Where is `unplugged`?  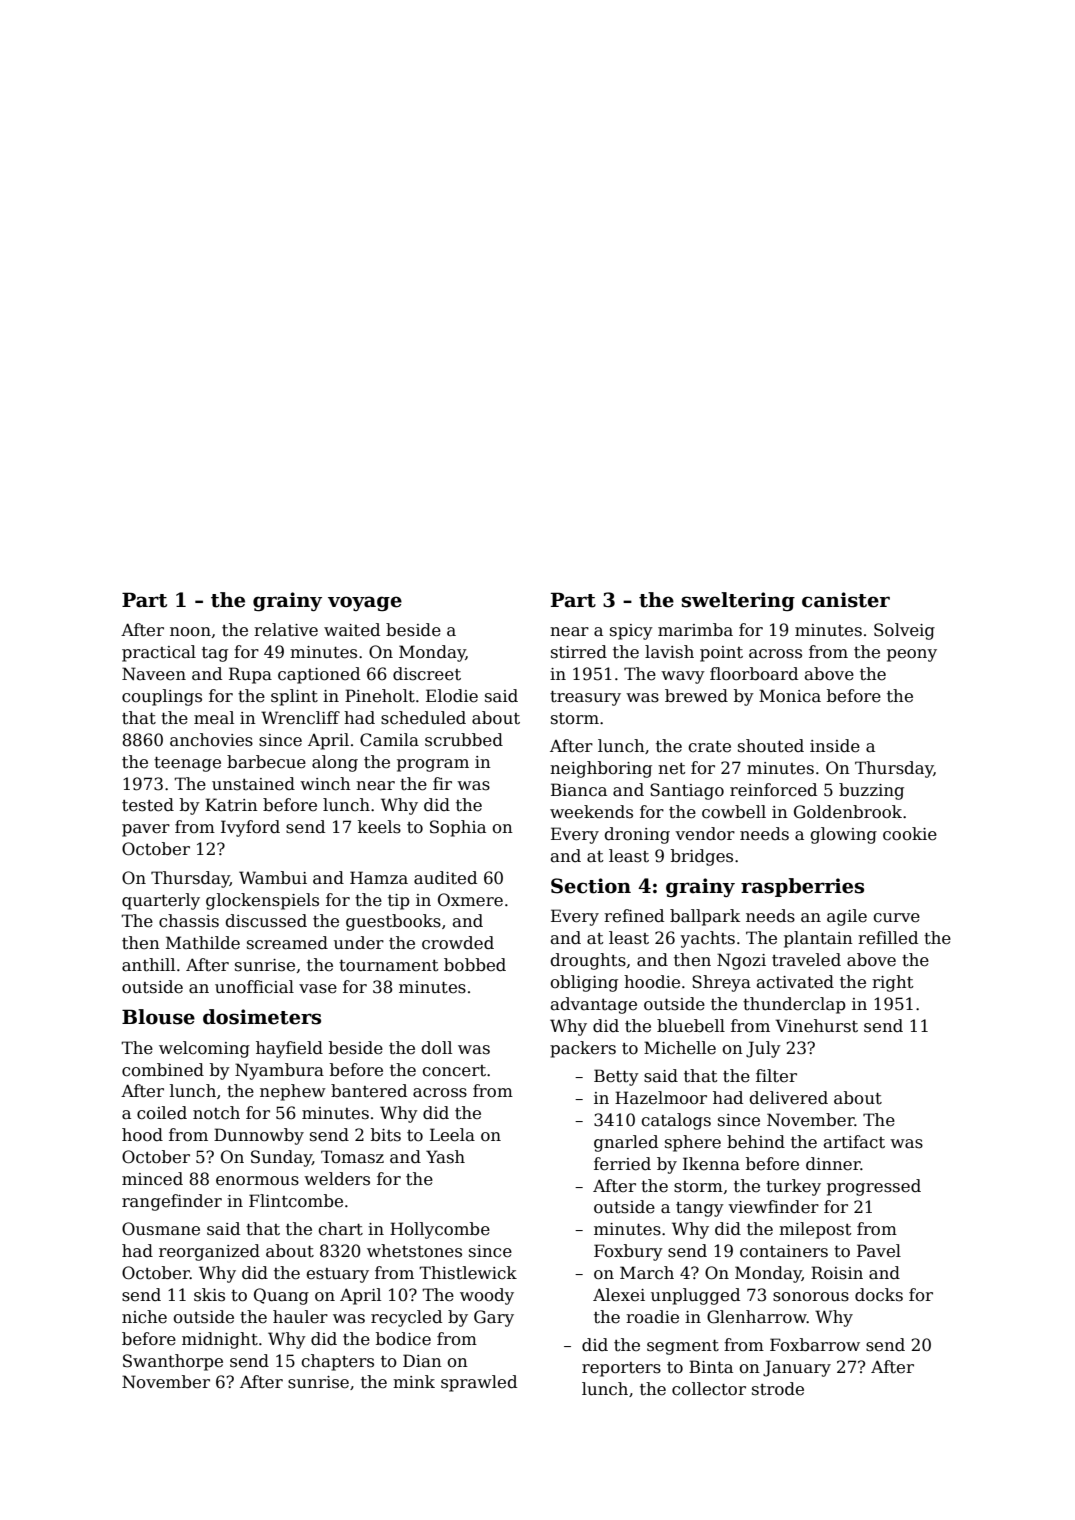
unplugged is located at coordinates (695, 1296).
